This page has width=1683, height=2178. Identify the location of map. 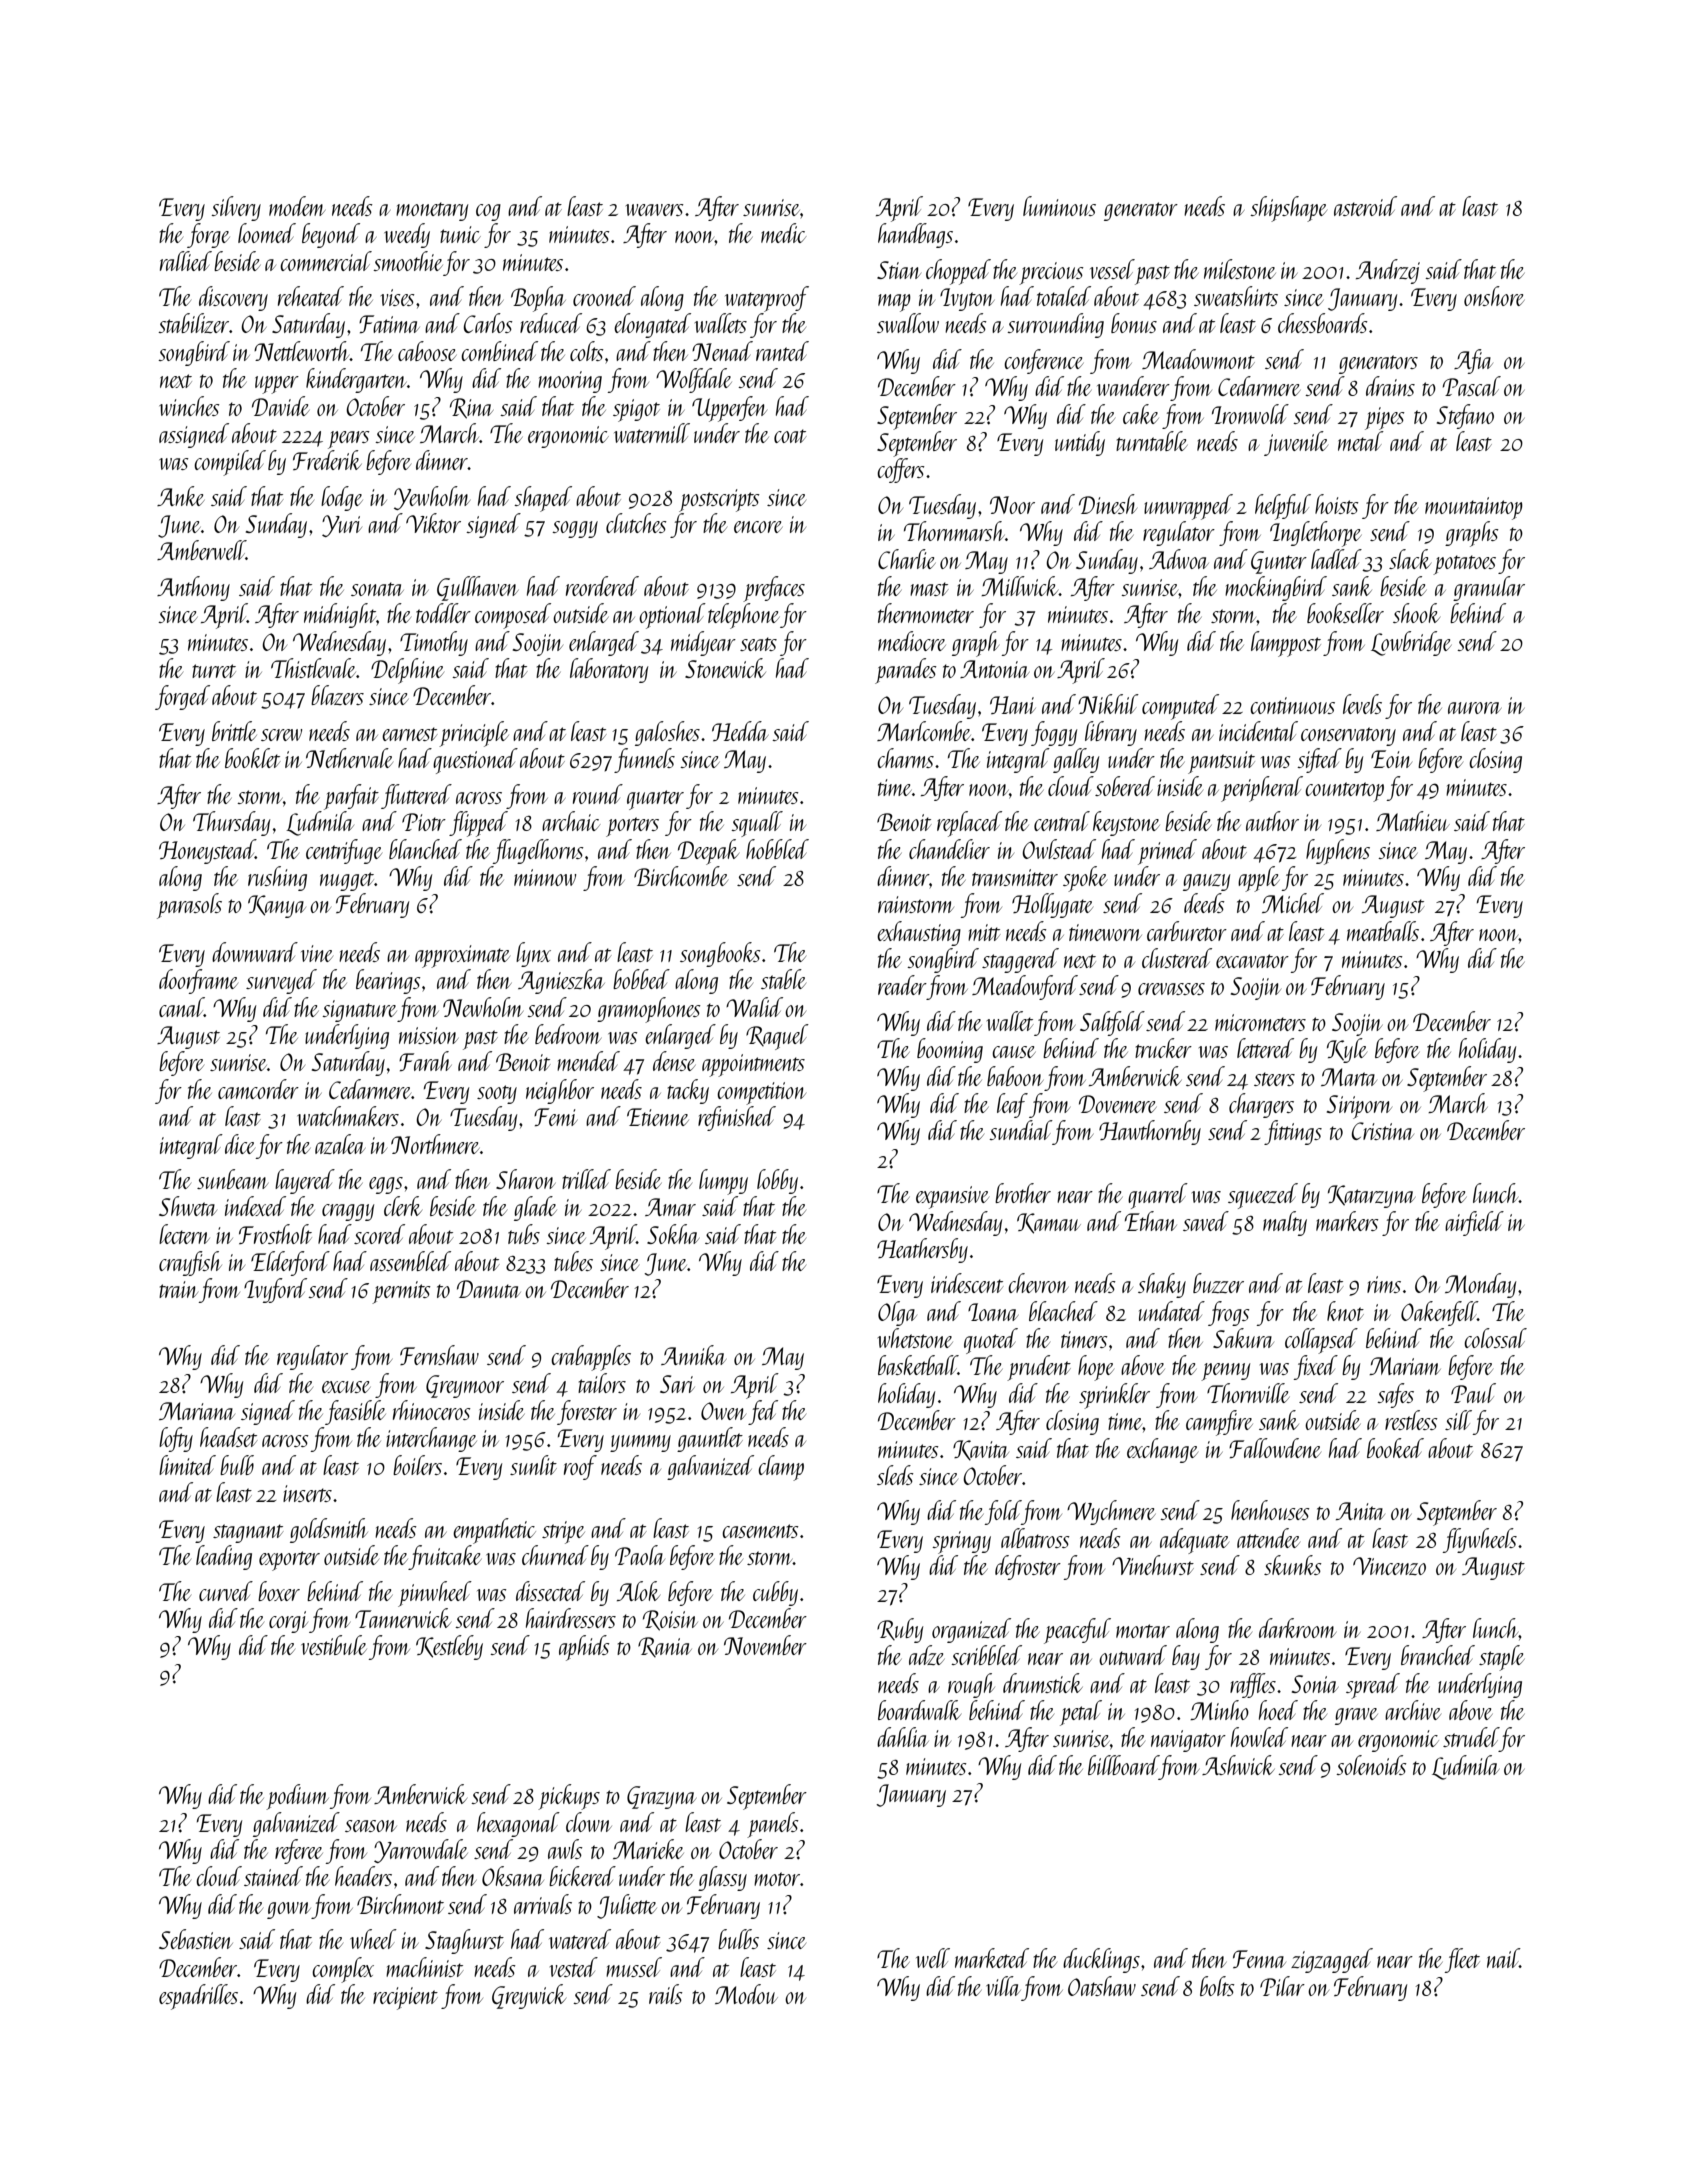
(894, 303).
